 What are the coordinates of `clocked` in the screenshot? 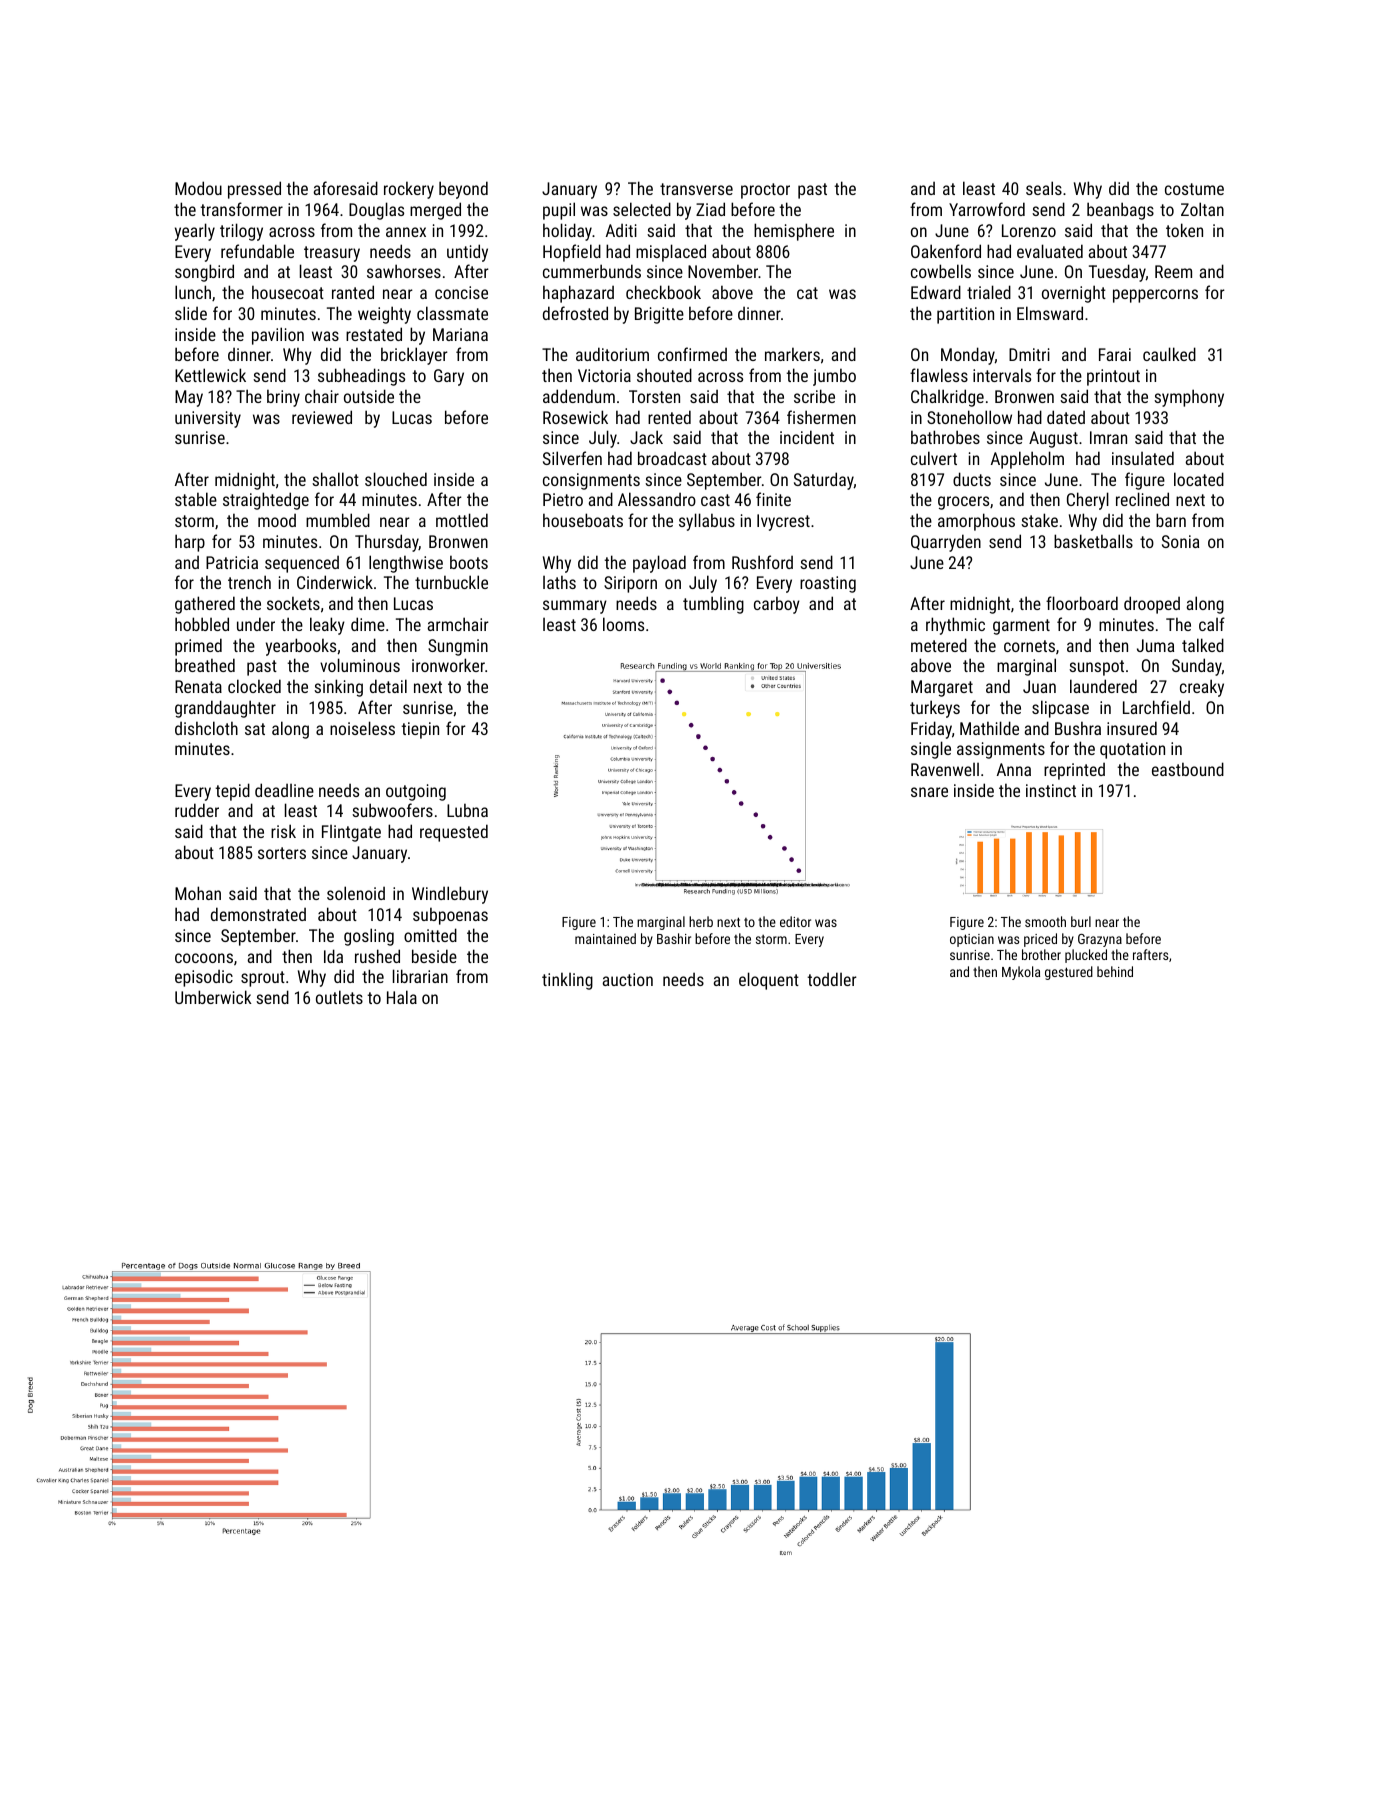 It's located at (254, 686).
